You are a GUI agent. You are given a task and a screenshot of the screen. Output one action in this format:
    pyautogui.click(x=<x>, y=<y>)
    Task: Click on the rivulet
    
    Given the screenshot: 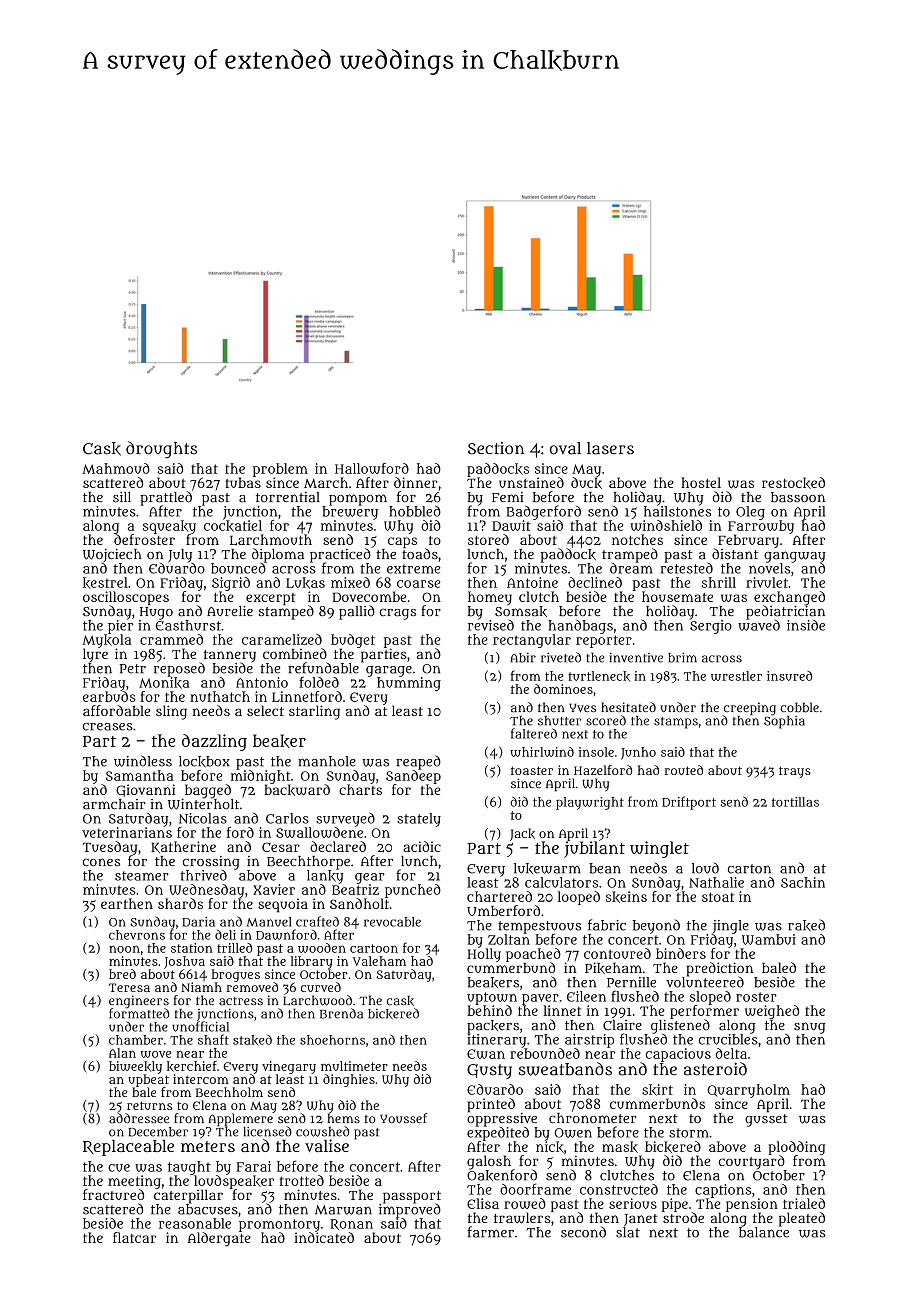 What is the action you would take?
    pyautogui.click(x=767, y=582)
